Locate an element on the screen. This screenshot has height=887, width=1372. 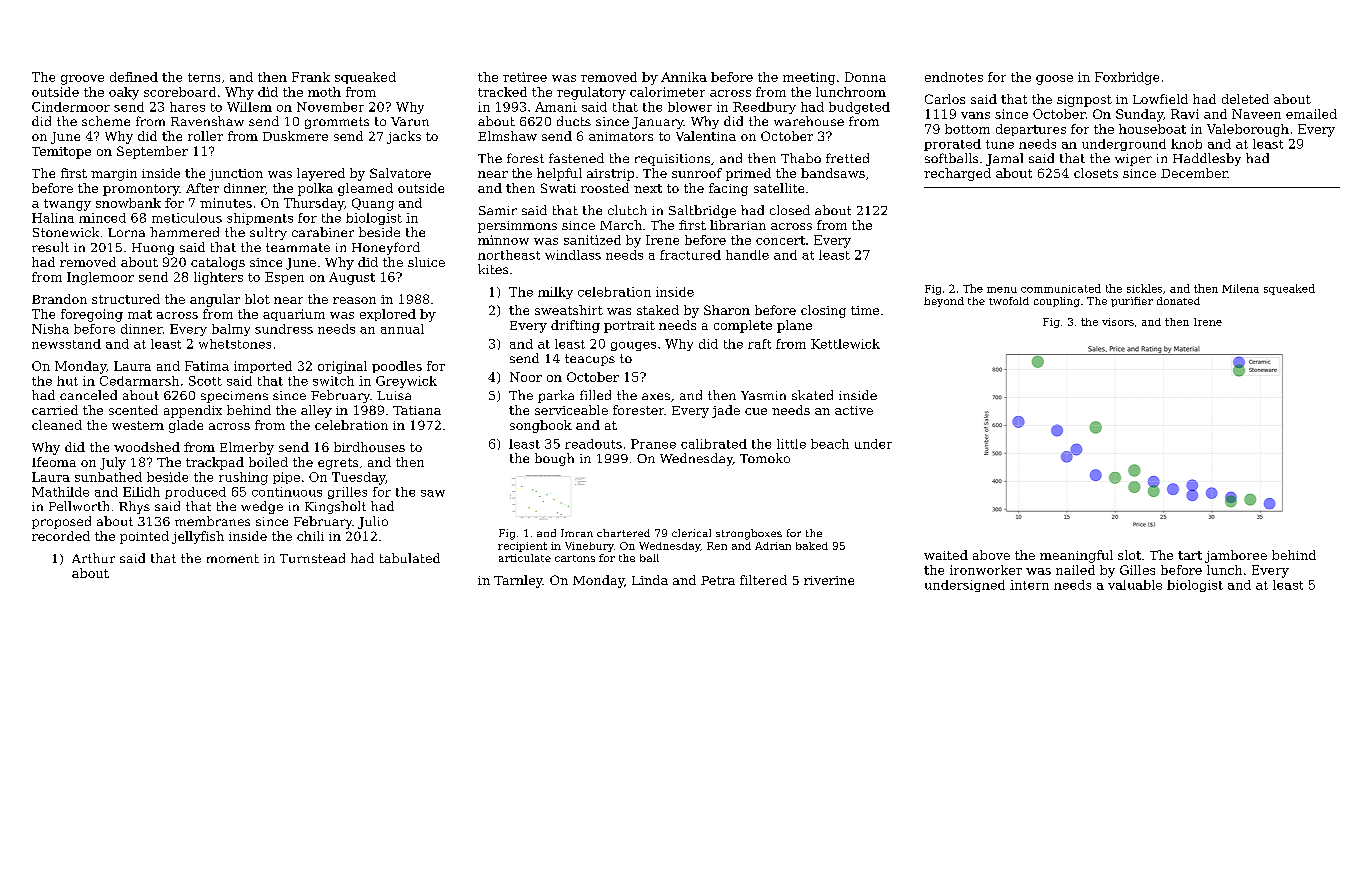
Elmerby is located at coordinates (247, 448).
